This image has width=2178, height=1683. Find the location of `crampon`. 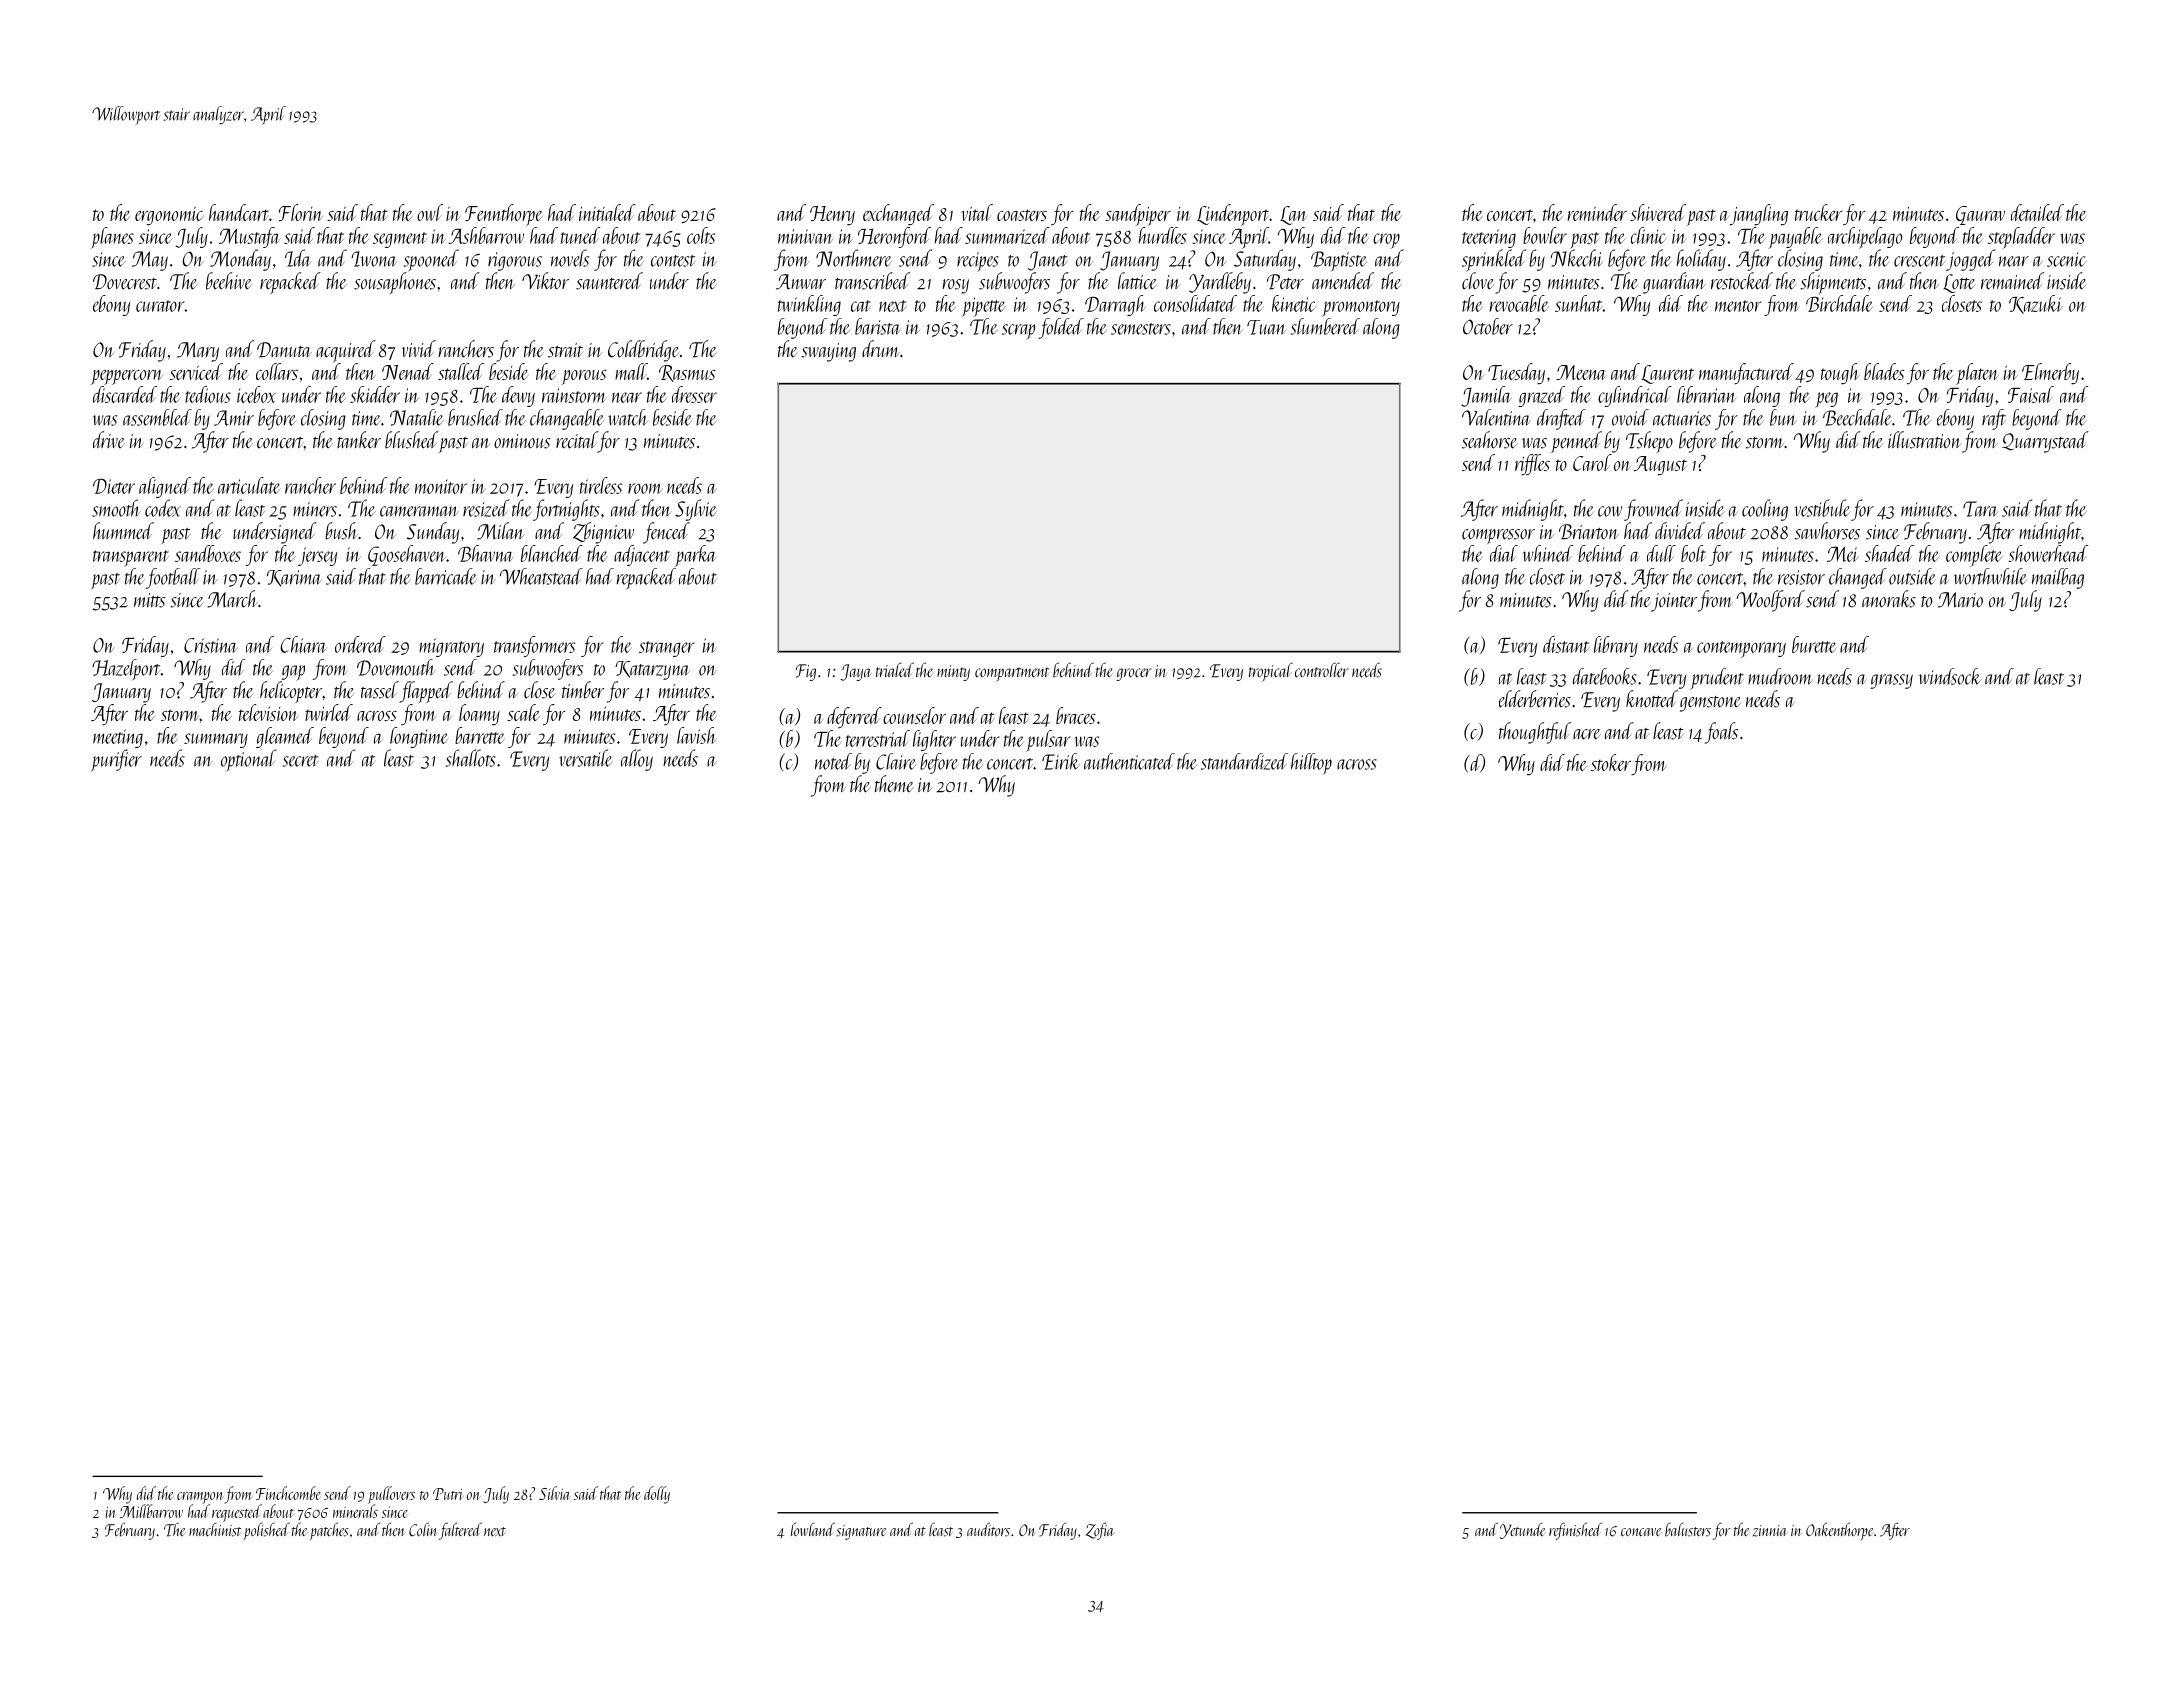

crampon is located at coordinates (200, 1498).
